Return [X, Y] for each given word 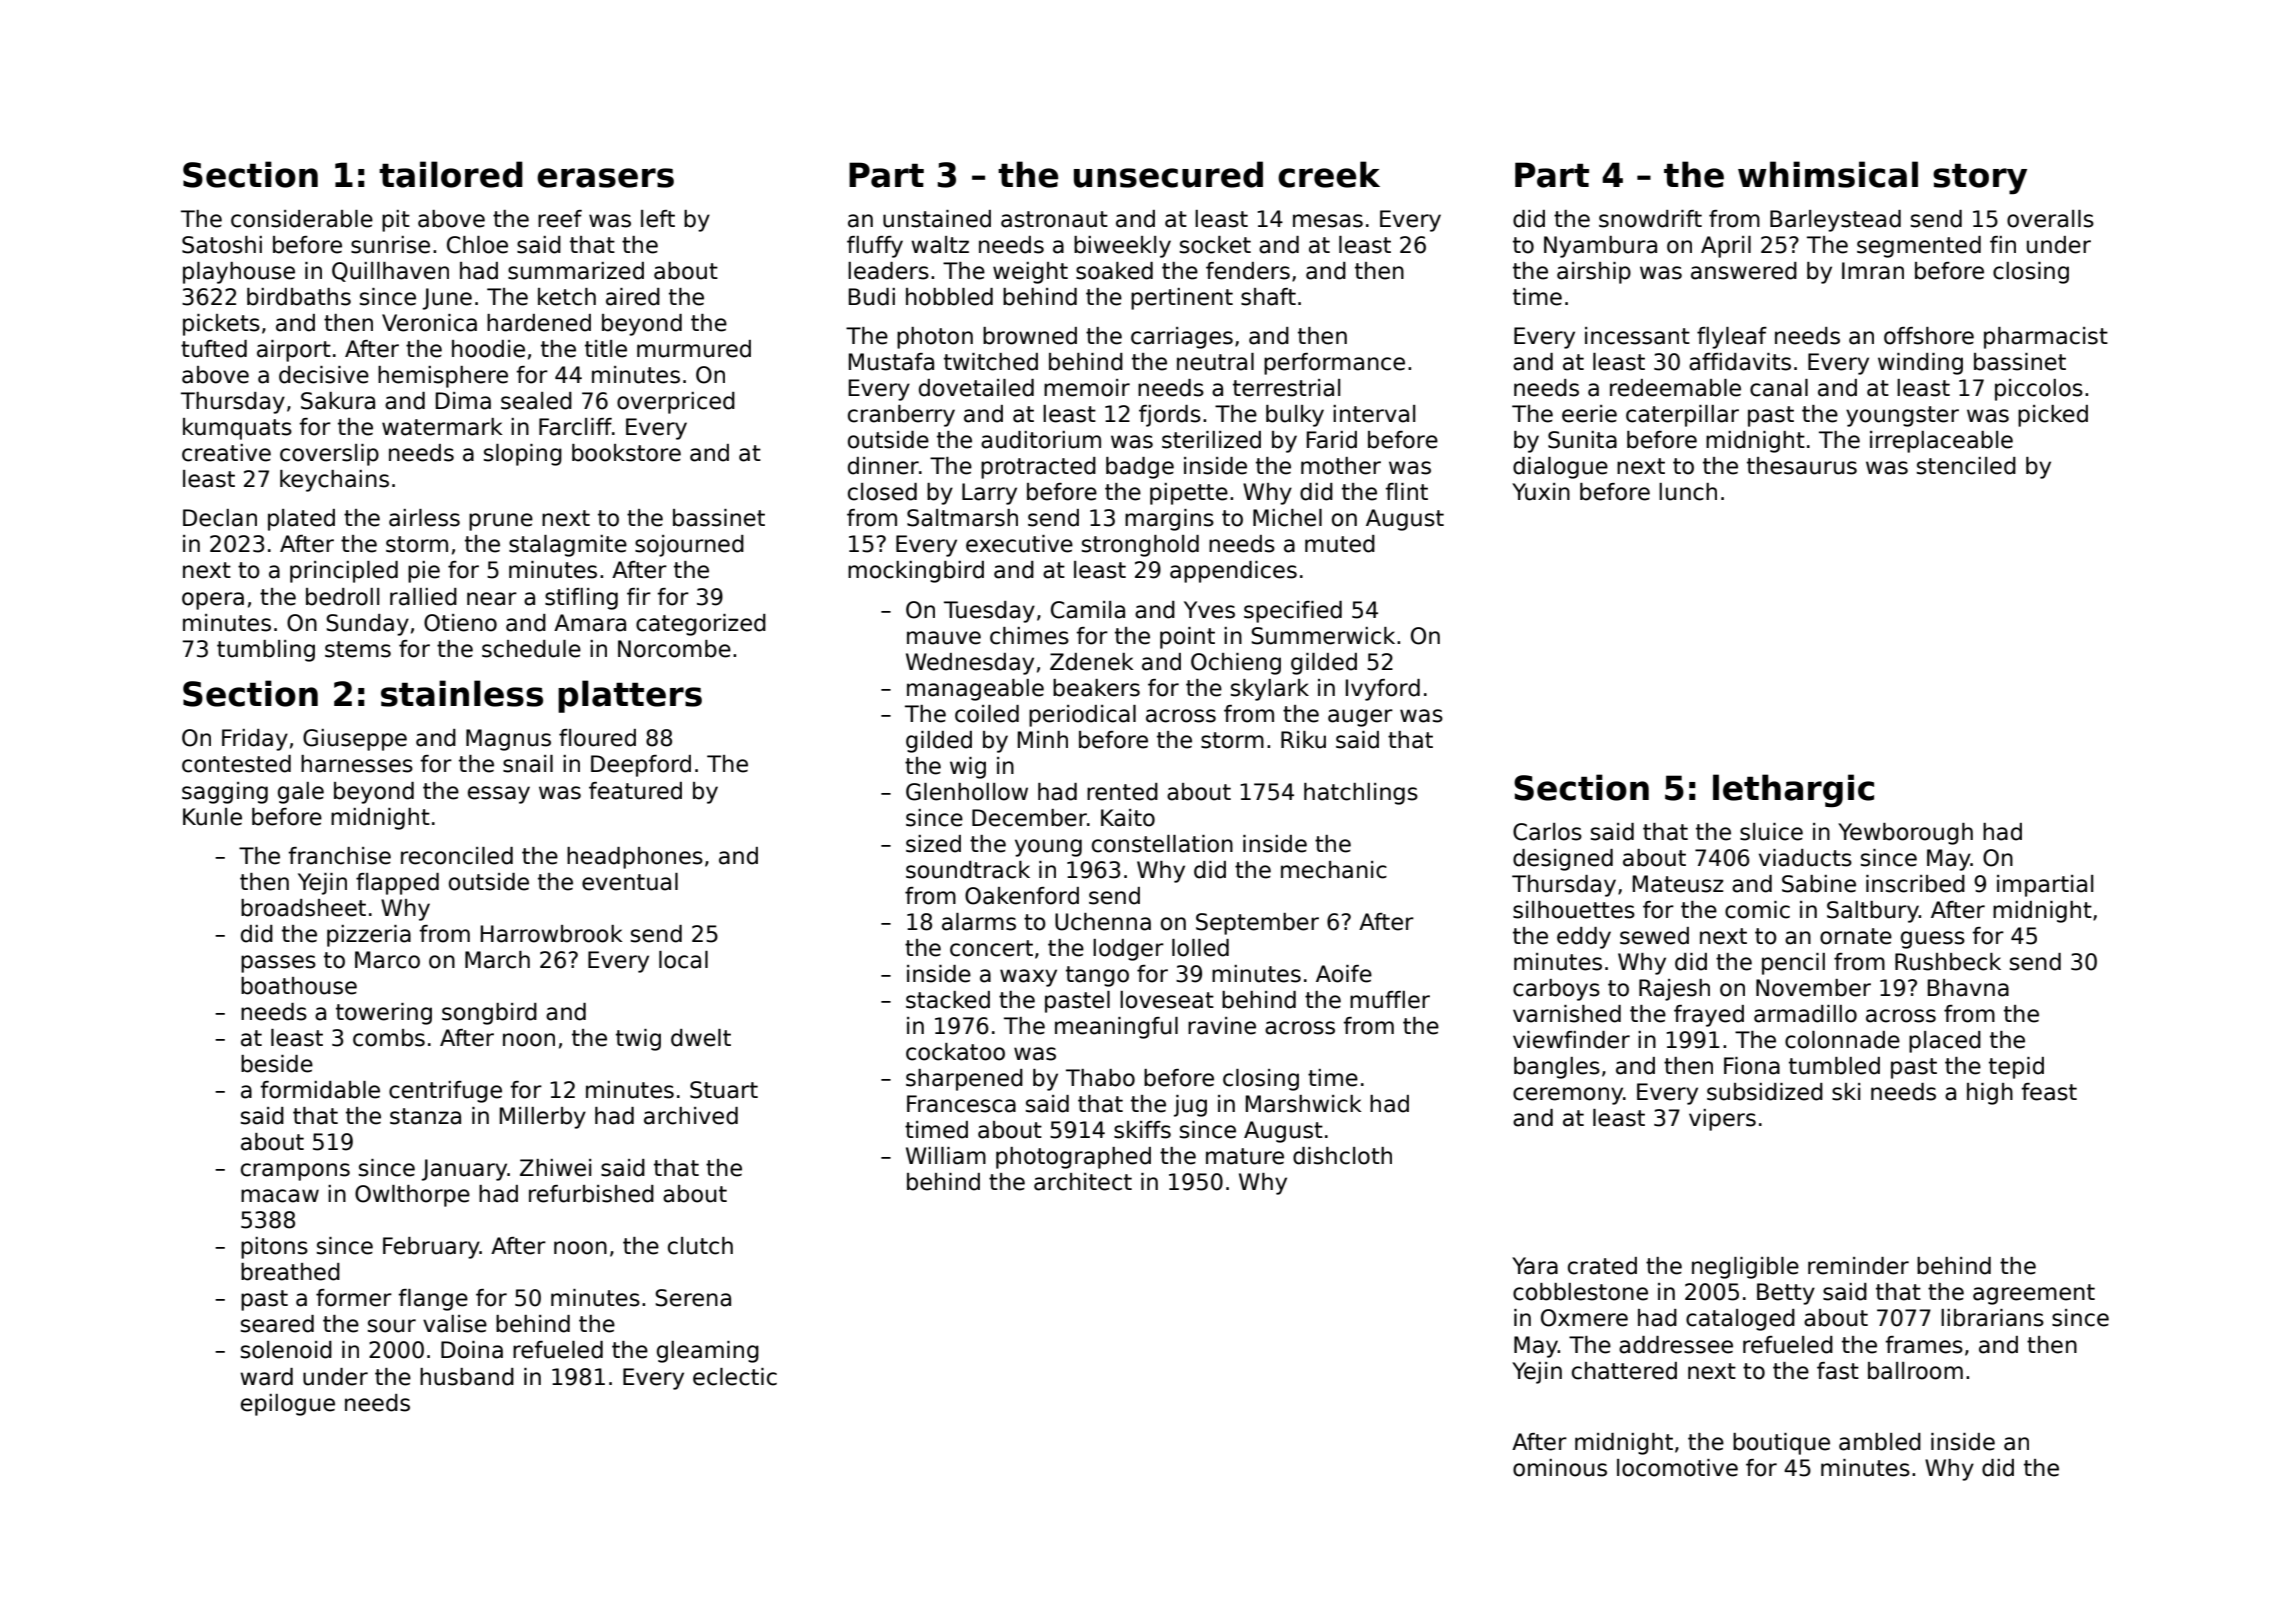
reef [560, 219]
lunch [1688, 492]
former [354, 1298]
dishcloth [1342, 1156]
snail [528, 764]
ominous [1560, 1468]
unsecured [1168, 174]
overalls [2050, 219]
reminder [1858, 1266]
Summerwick [1323, 636]
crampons [295, 1172]
